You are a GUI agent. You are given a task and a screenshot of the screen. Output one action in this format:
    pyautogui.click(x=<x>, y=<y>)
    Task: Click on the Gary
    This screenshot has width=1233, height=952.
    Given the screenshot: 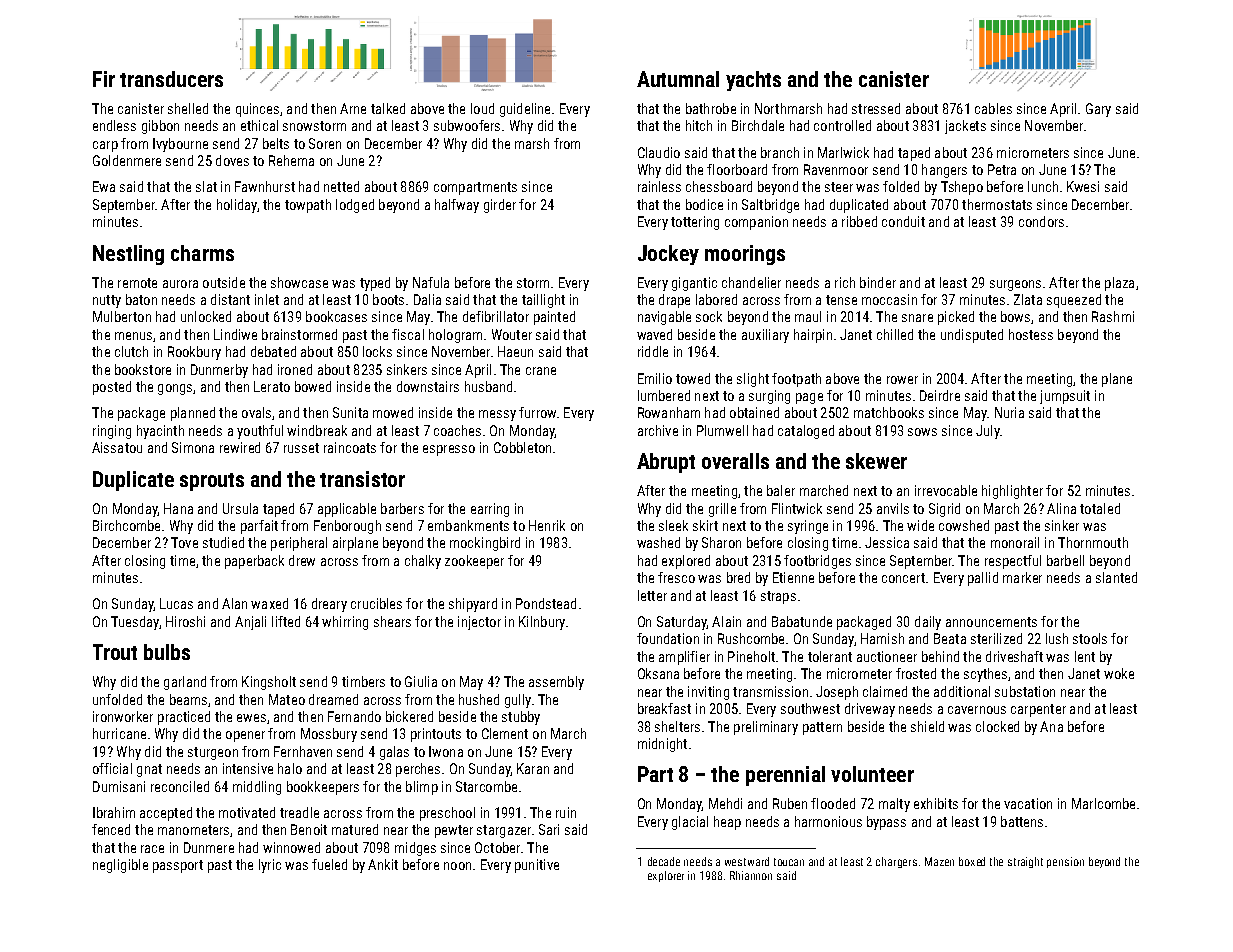 What is the action you would take?
    pyautogui.click(x=1098, y=110)
